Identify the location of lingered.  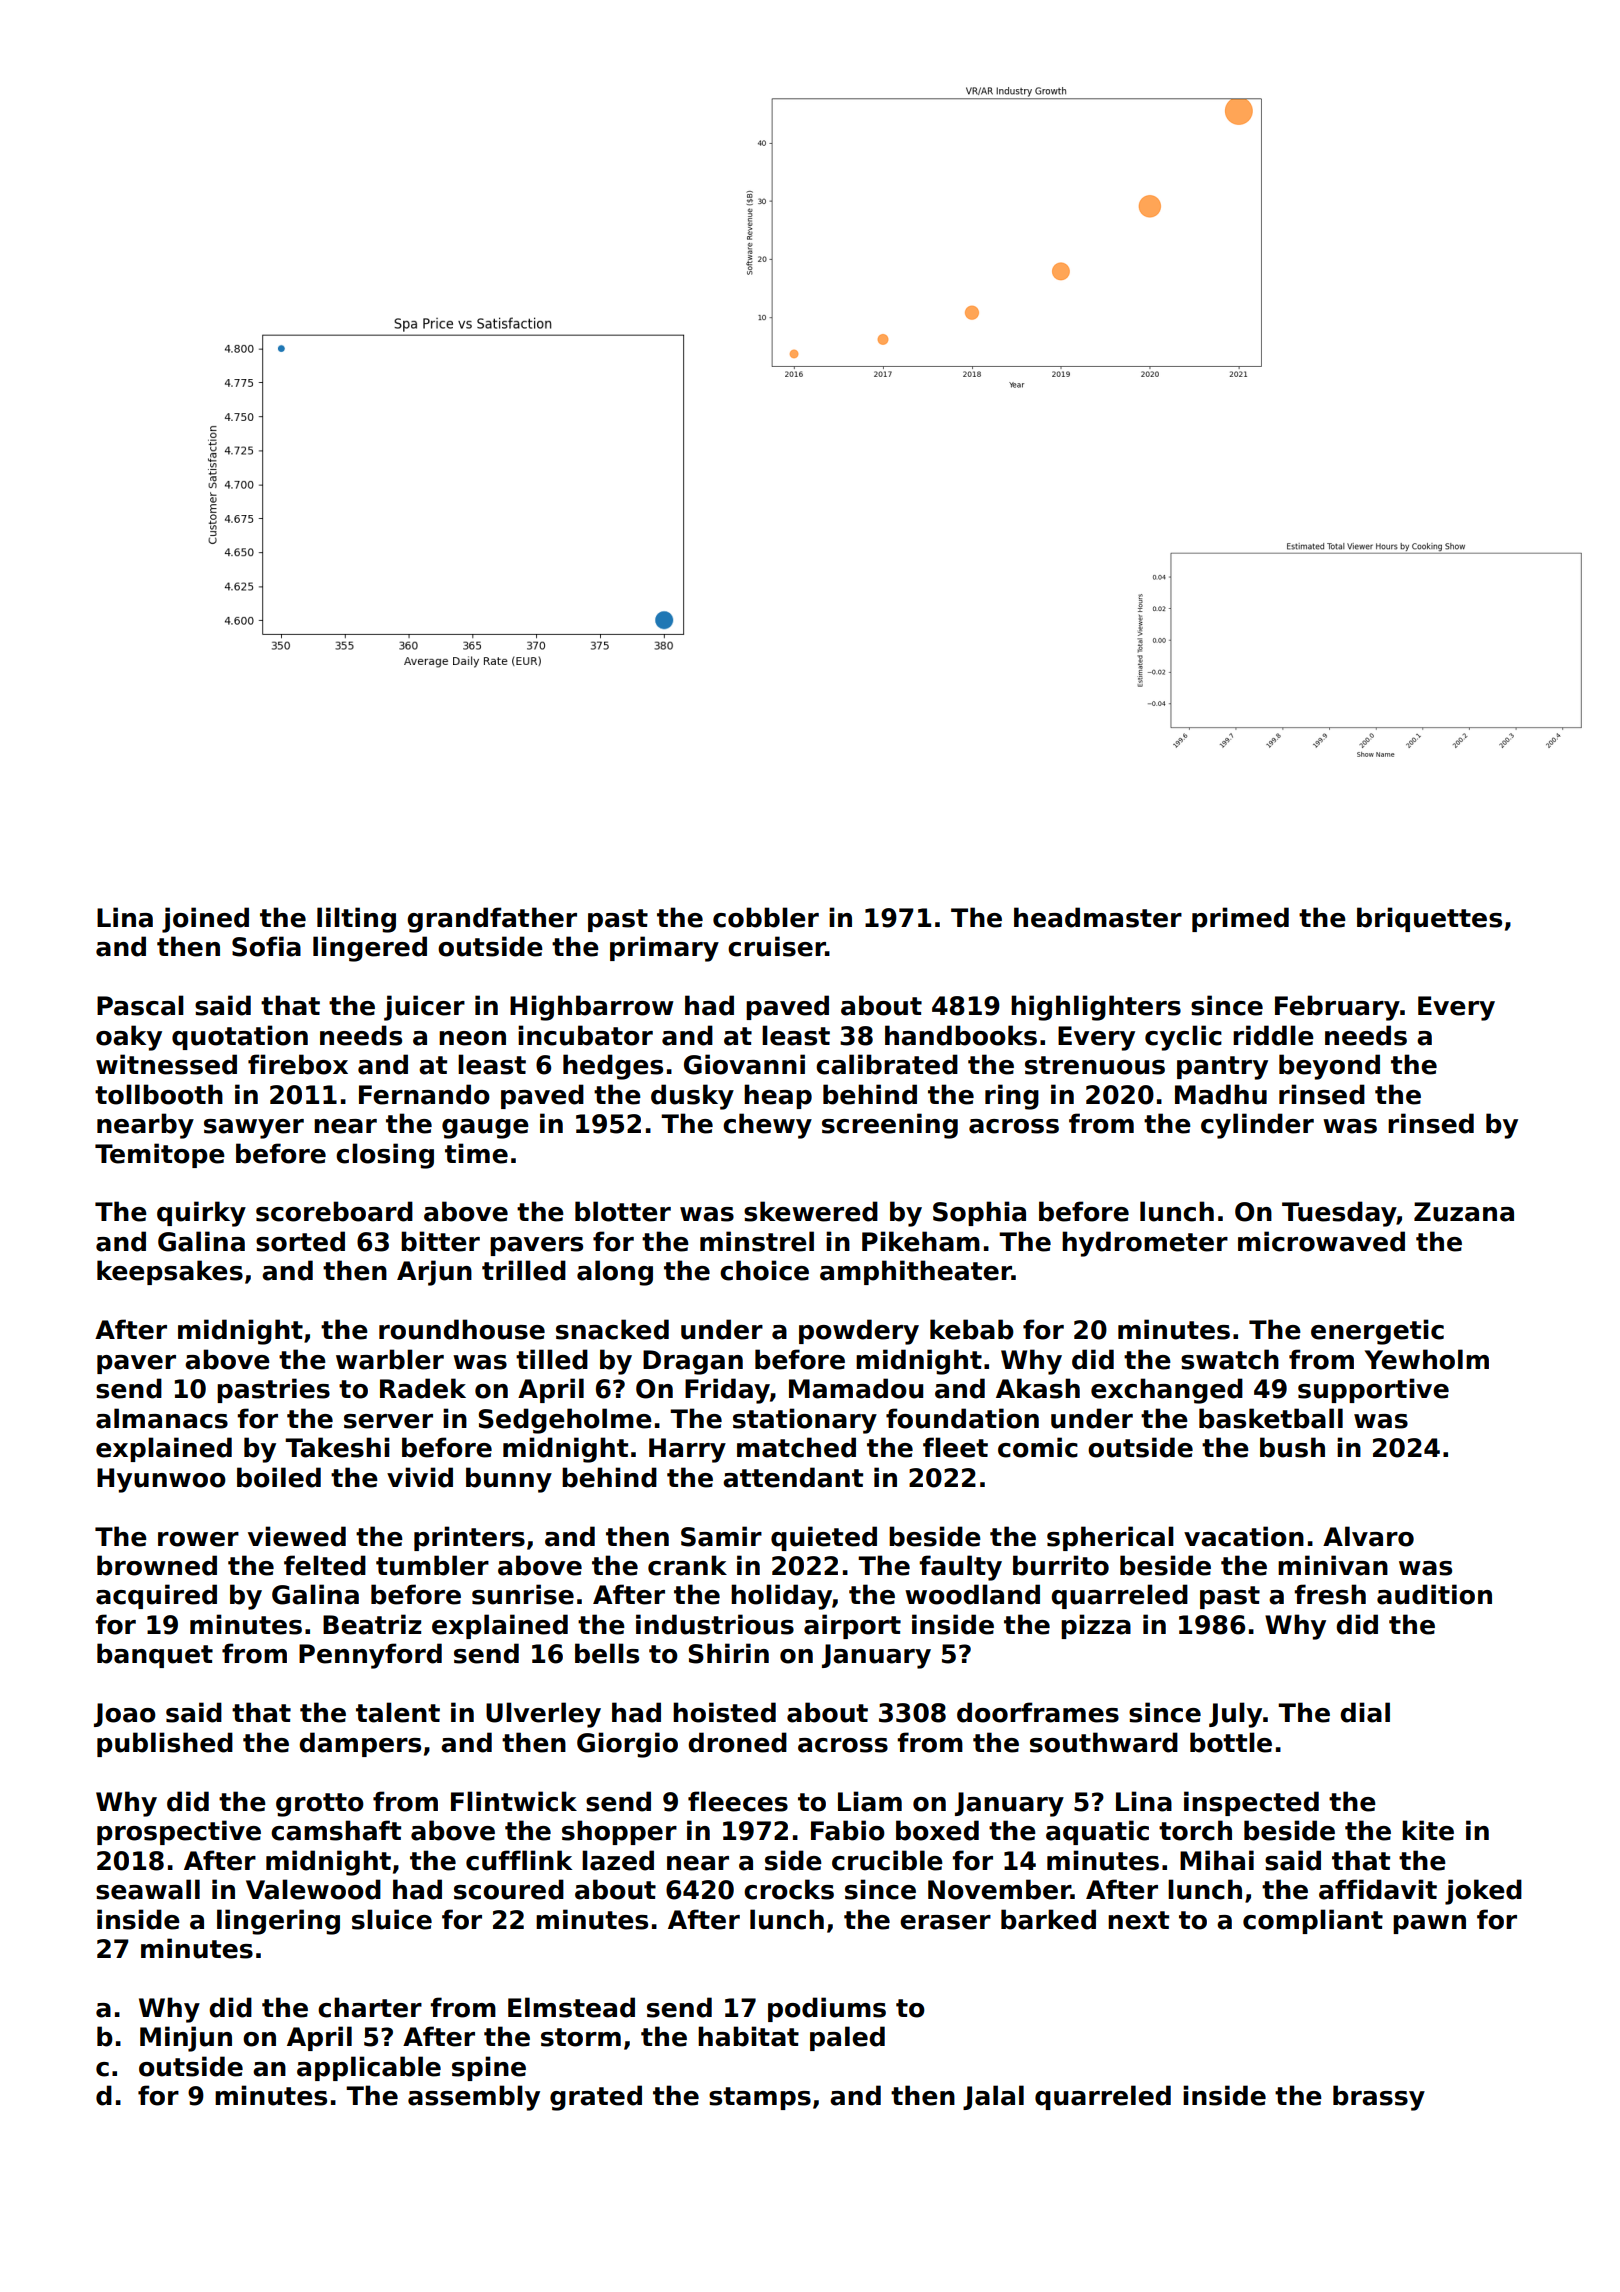
(370, 949).
